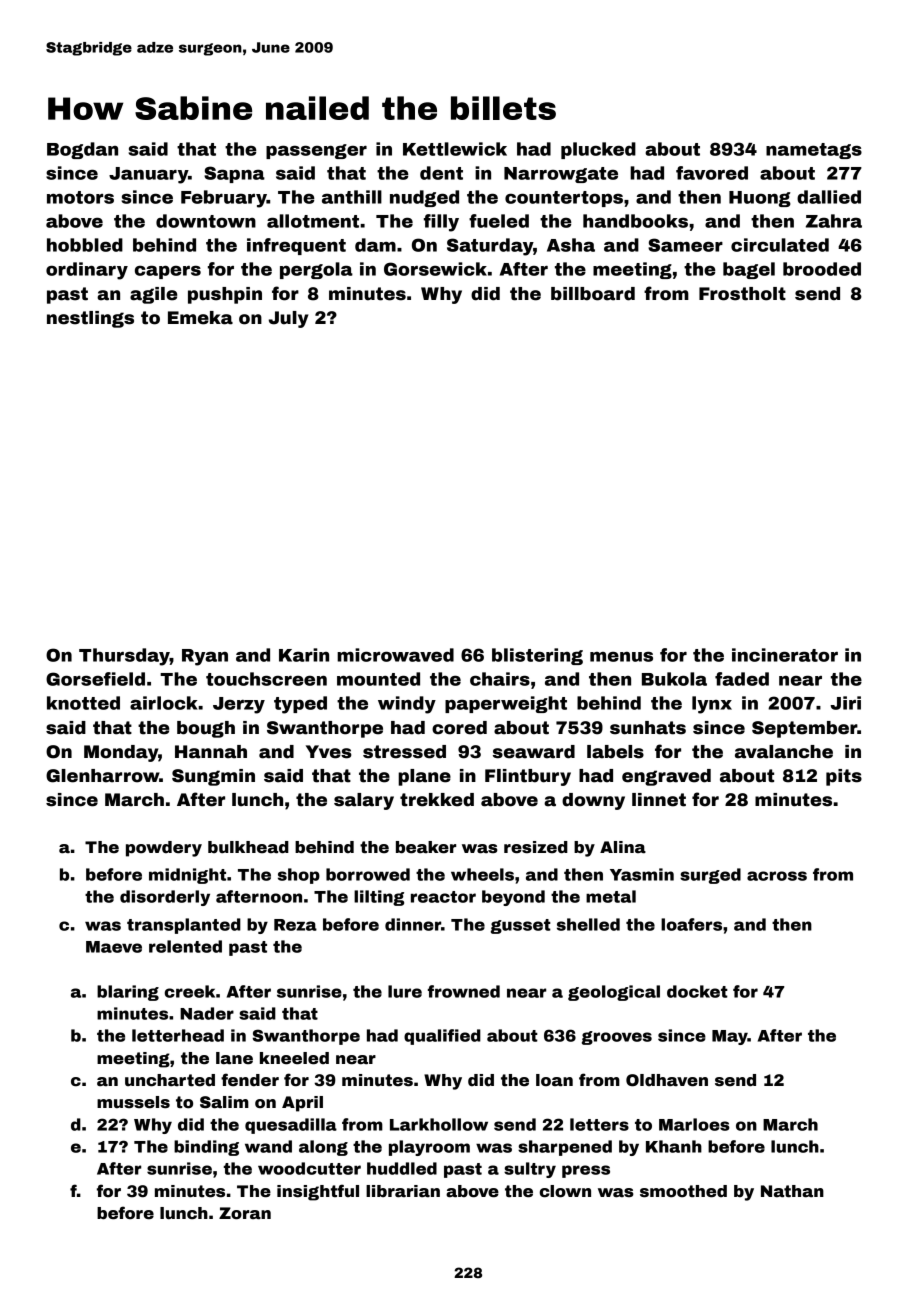  I want to click on ordinary, so click(87, 271).
